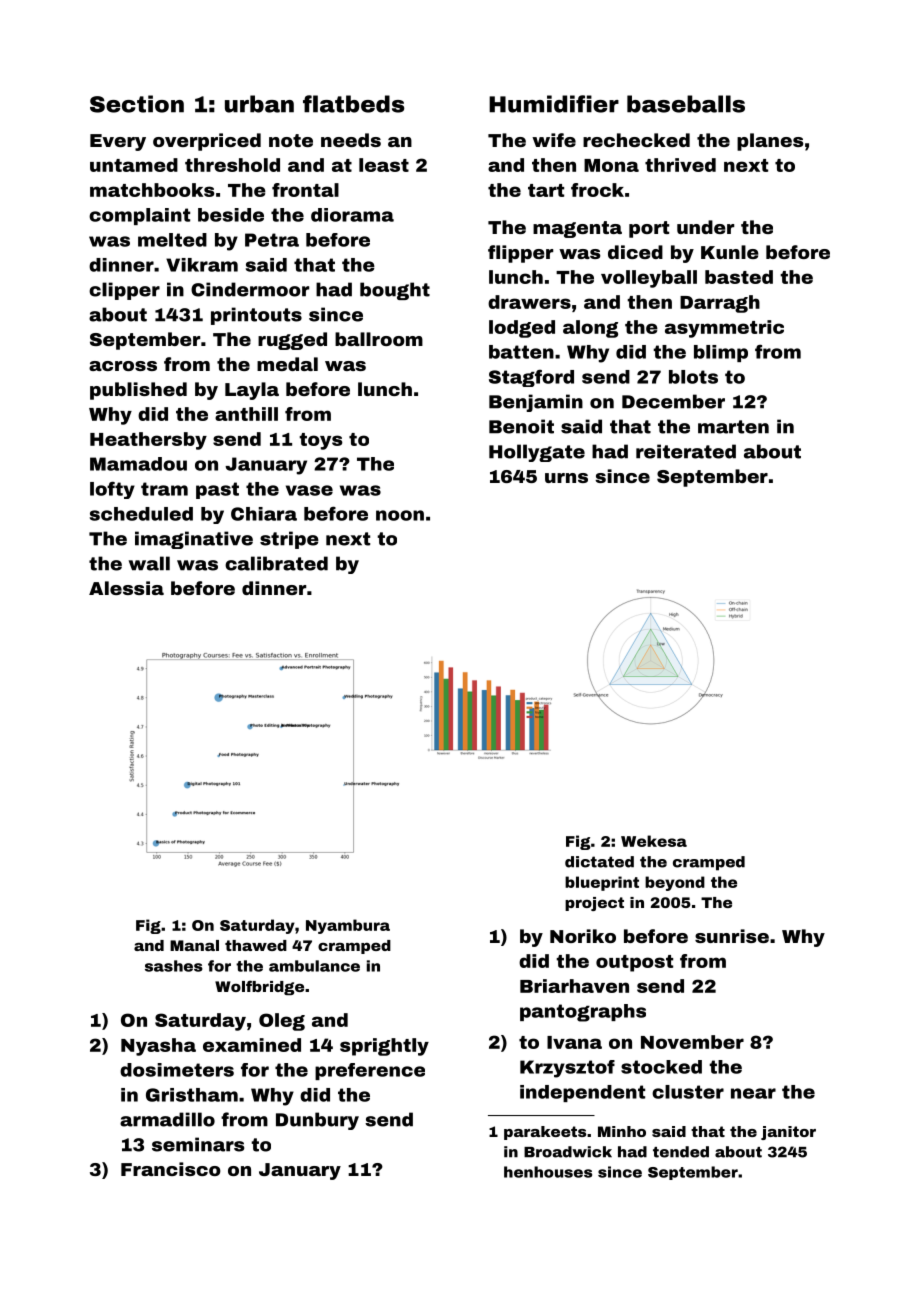 This screenshot has width=924, height=1311. I want to click on sashes, so click(174, 966).
